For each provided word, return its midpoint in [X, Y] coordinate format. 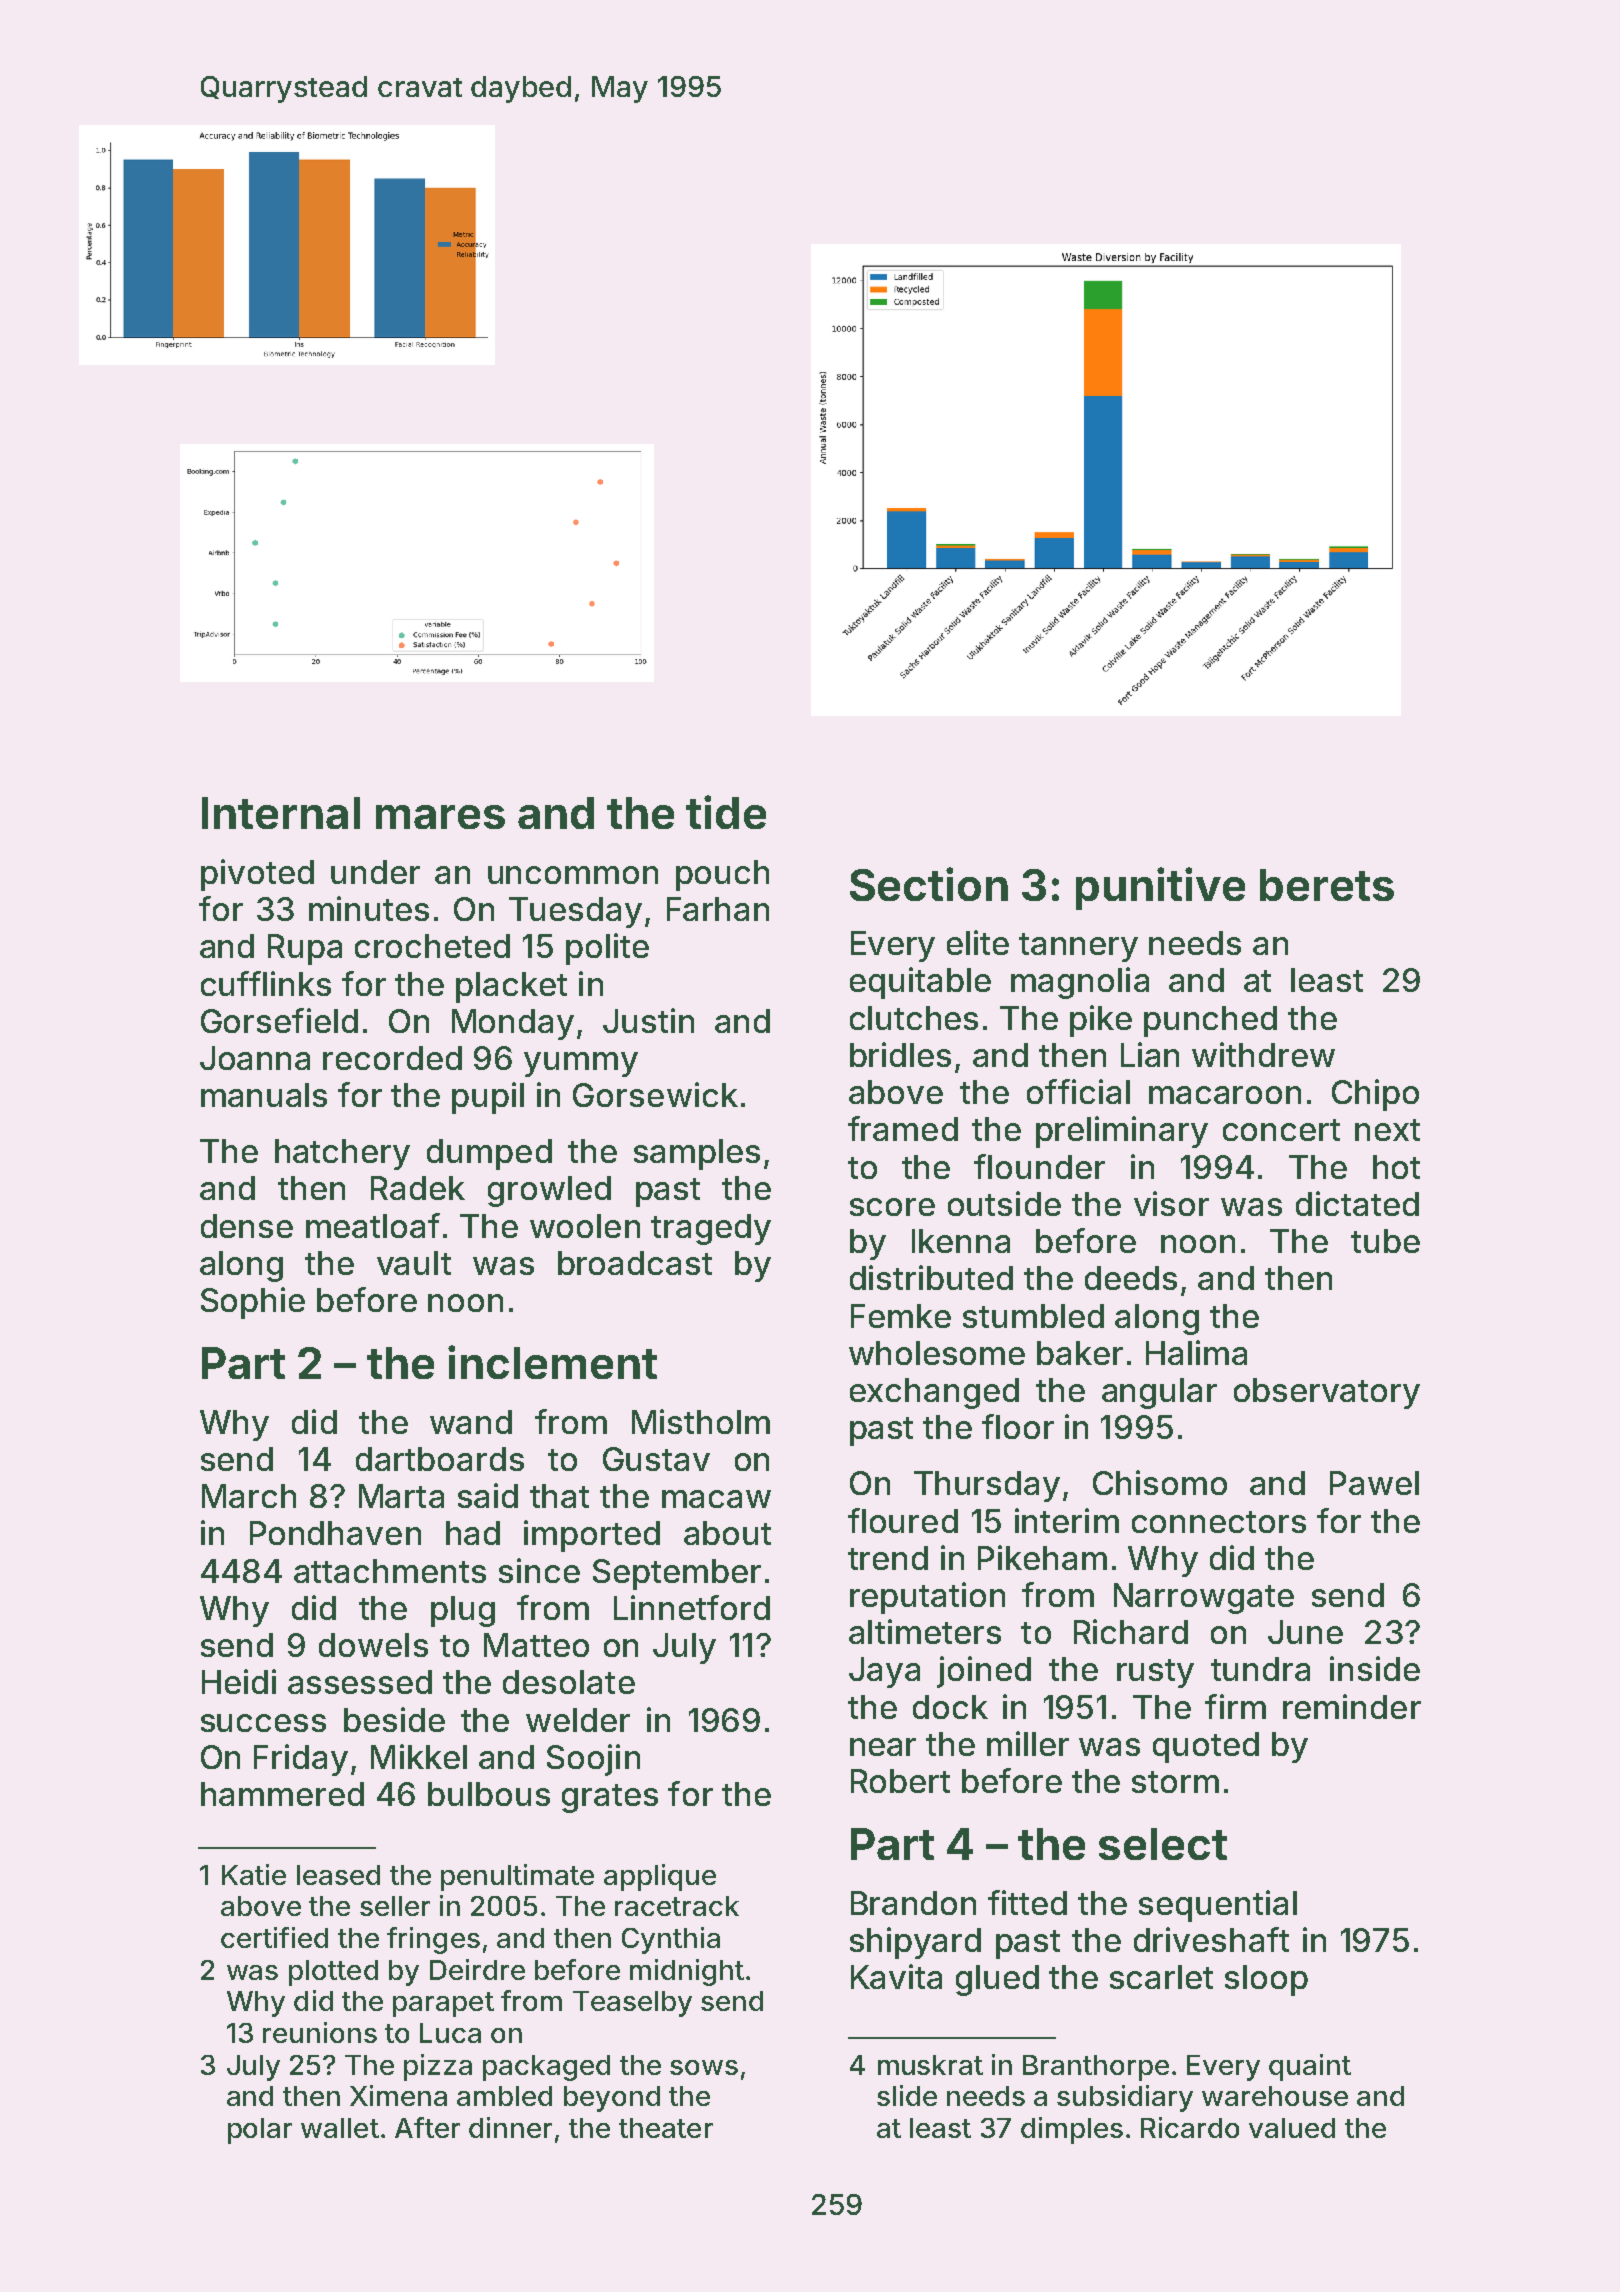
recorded [392, 1058]
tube [1385, 1241]
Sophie [253, 1303]
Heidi [239, 1681]
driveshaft [1211, 1939]
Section [929, 884]
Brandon [913, 1903]
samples [697, 1154]
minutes [369, 908]
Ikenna [961, 1241]
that [559, 1496]
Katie [254, 1874]
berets [1327, 885]
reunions [320, 2032]
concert [1281, 1130]
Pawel [1374, 1483]
